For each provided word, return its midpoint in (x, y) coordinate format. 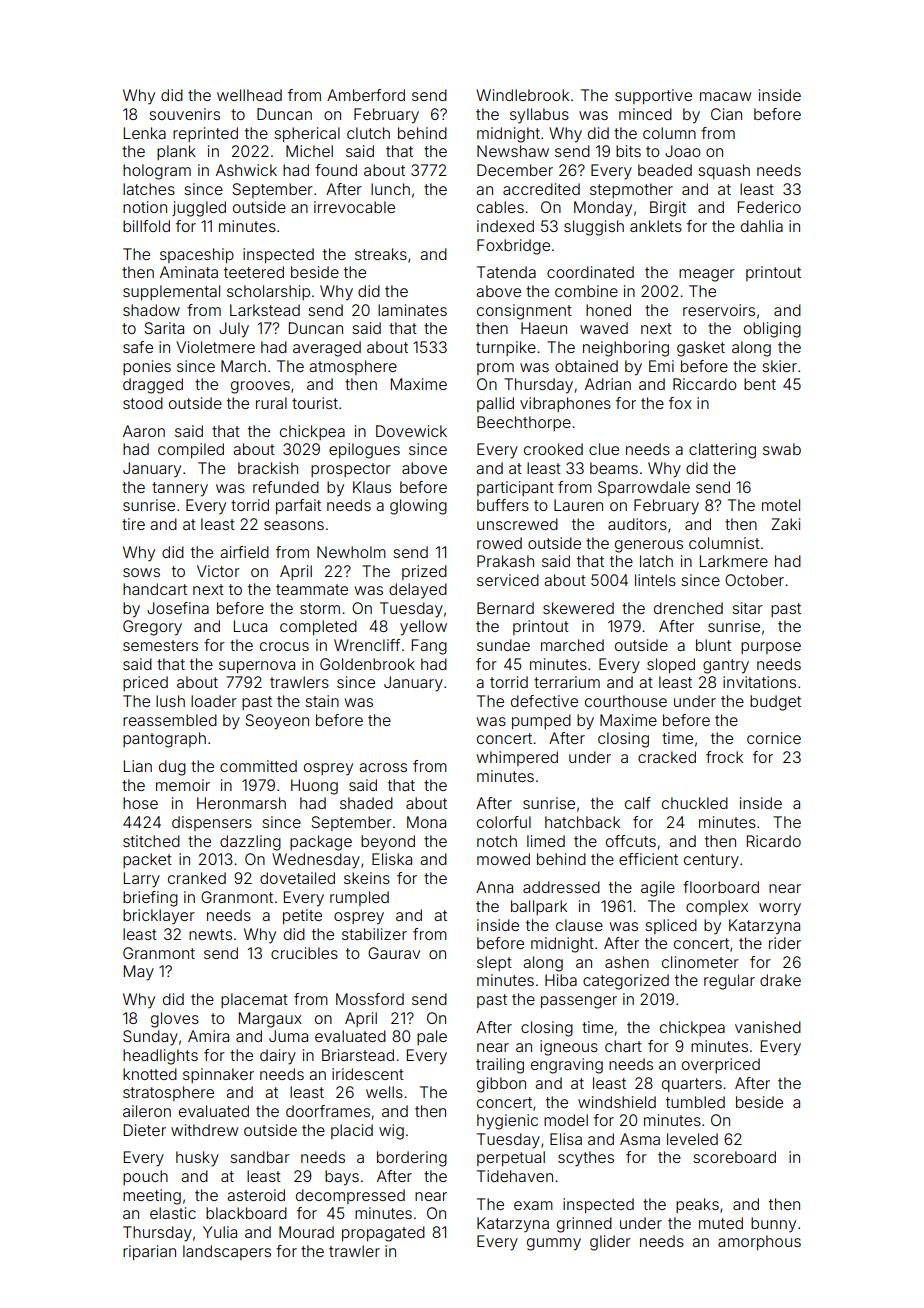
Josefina (178, 608)
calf (638, 803)
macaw (725, 96)
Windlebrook (522, 95)
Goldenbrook (367, 664)
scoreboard (734, 1157)
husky (197, 1159)
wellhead (249, 95)
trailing (500, 1066)
